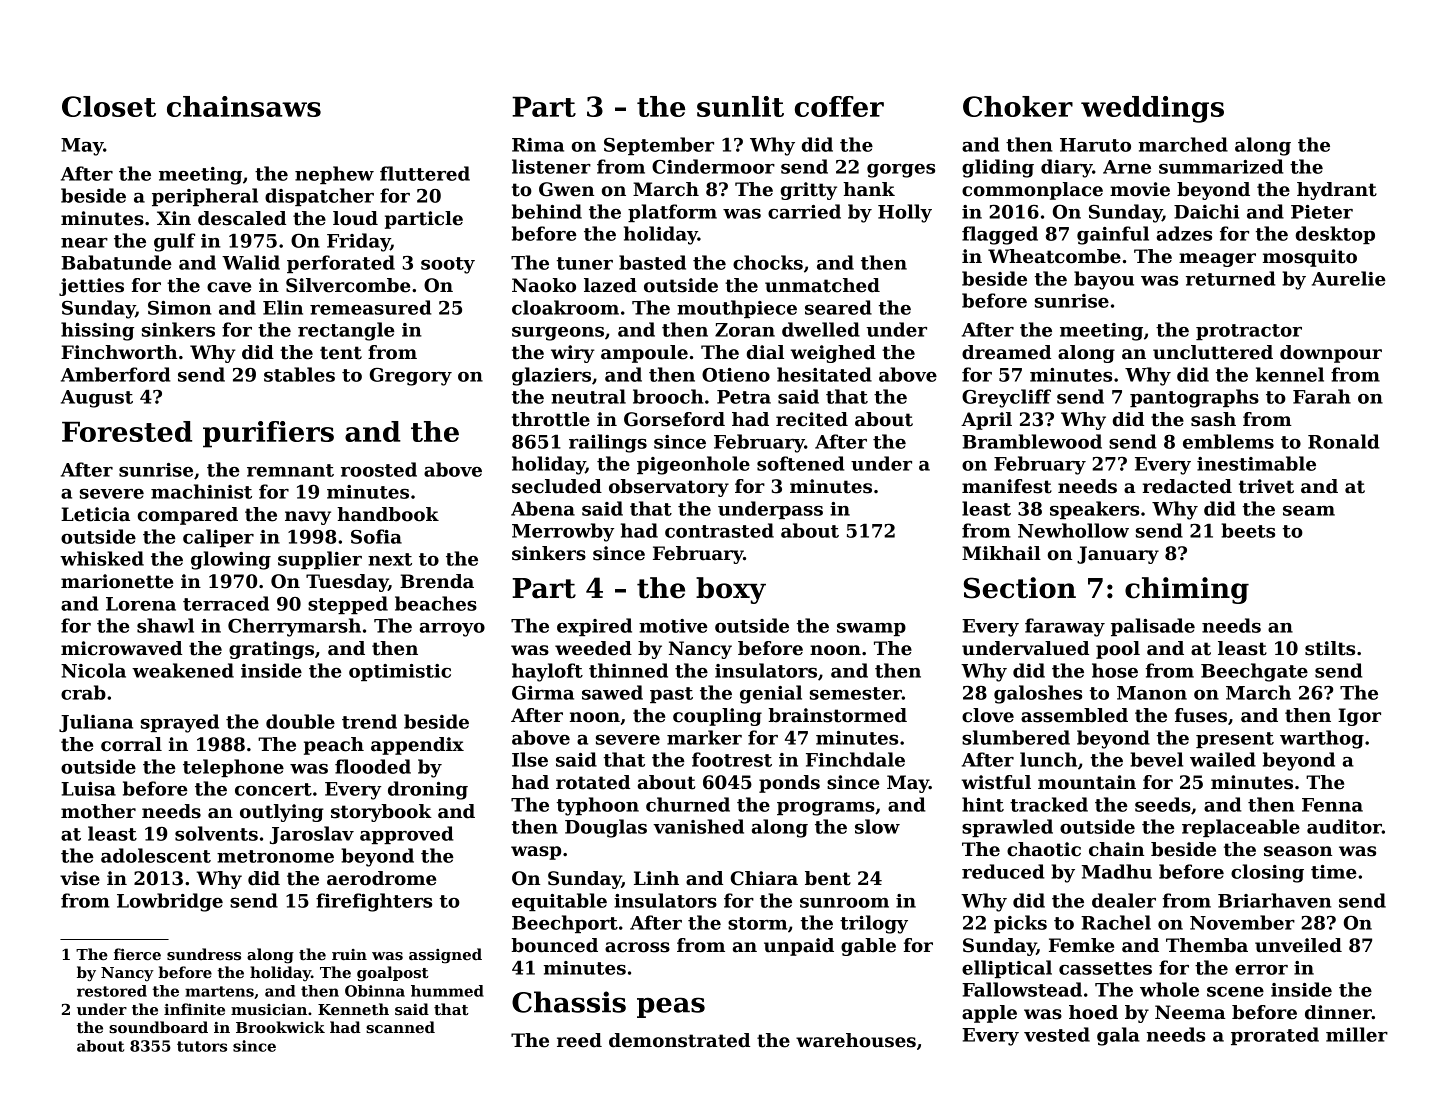 The height and width of the screenshot is (1120, 1449). Describe the element at coordinates (740, 106) in the screenshot. I see `sunlit` at that location.
